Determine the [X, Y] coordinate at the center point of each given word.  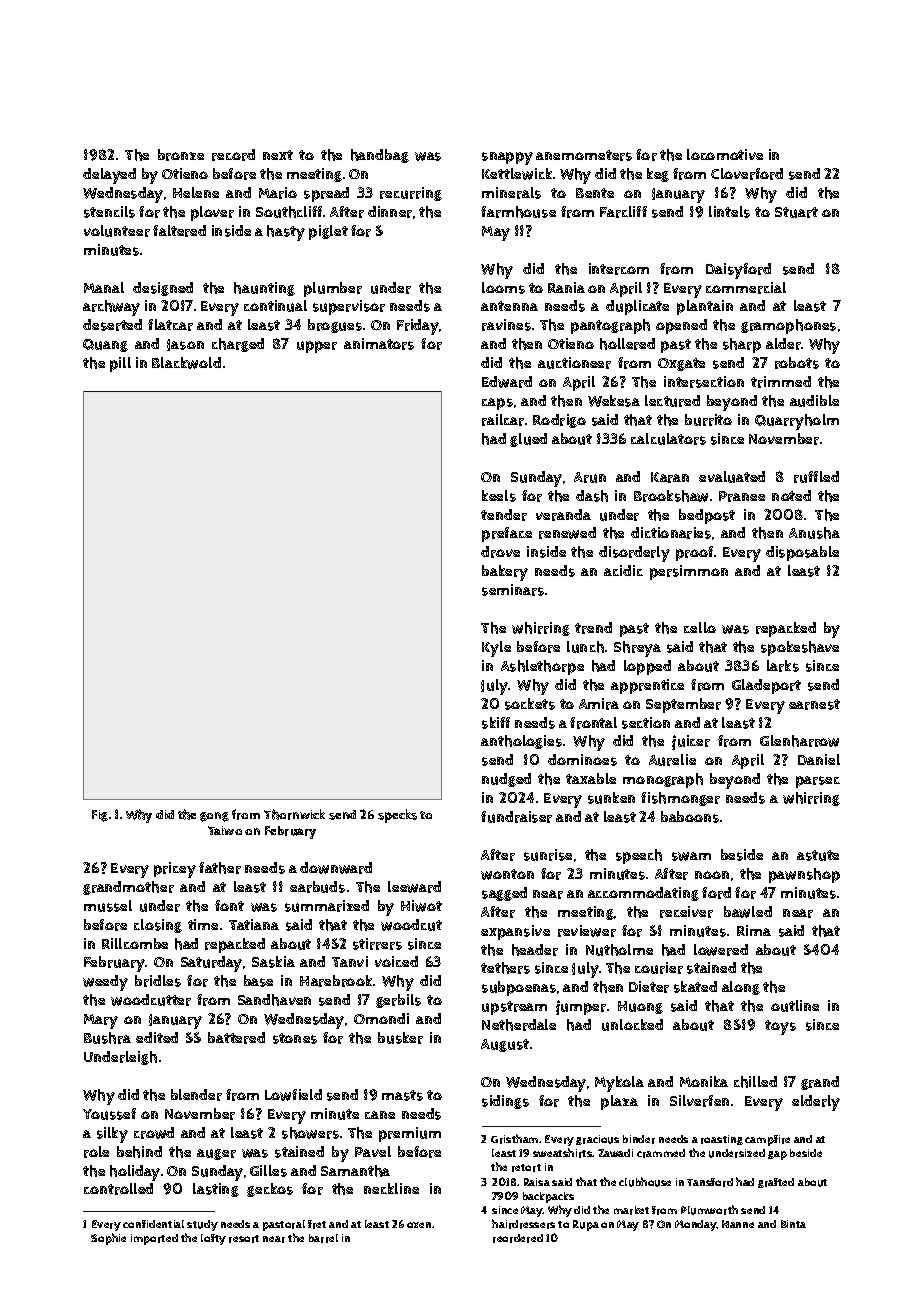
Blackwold [186, 363]
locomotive [725, 154]
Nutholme [619, 950]
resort [244, 1239]
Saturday [211, 964]
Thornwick [294, 814]
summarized [327, 906]
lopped [647, 667]
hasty [286, 233]
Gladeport [766, 686]
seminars [513, 590]
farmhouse [518, 212]
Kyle [496, 649]
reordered [518, 1238]
